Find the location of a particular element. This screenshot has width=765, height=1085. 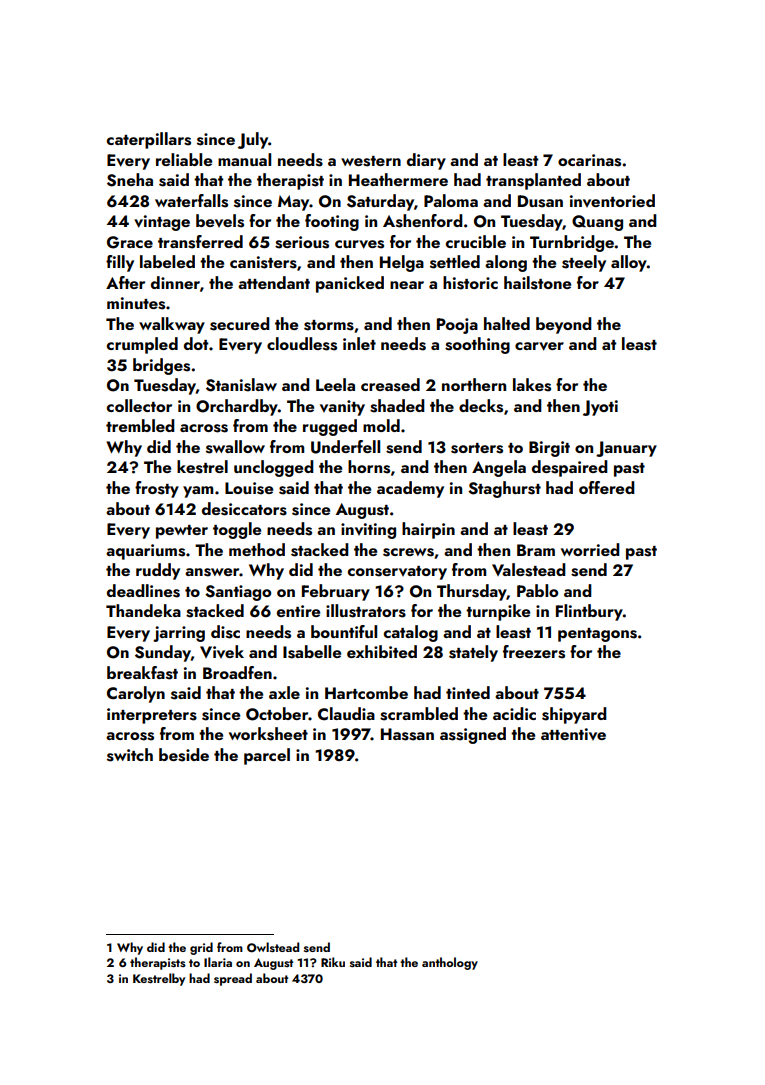

assigned is located at coordinates (473, 735).
